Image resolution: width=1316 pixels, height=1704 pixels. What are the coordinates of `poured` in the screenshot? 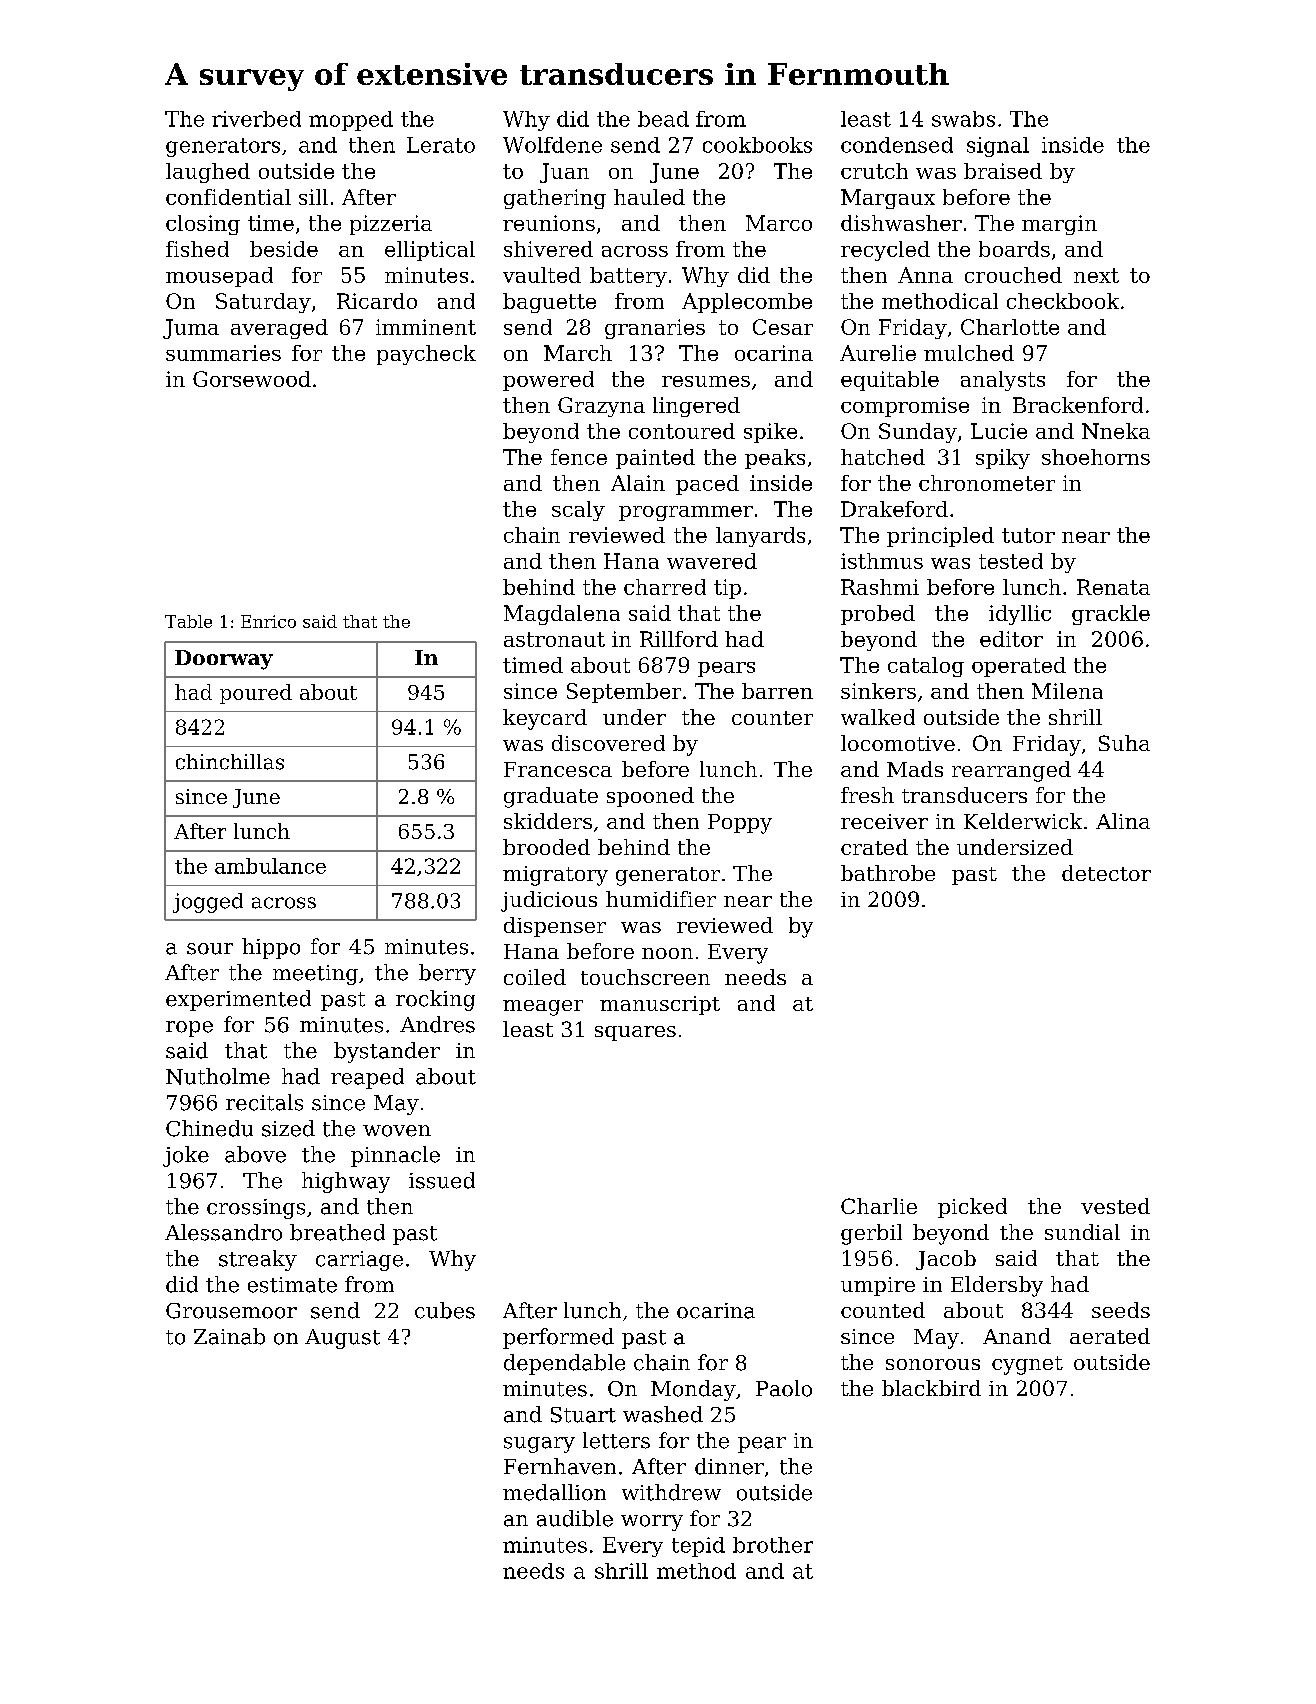 It's located at (256, 694).
